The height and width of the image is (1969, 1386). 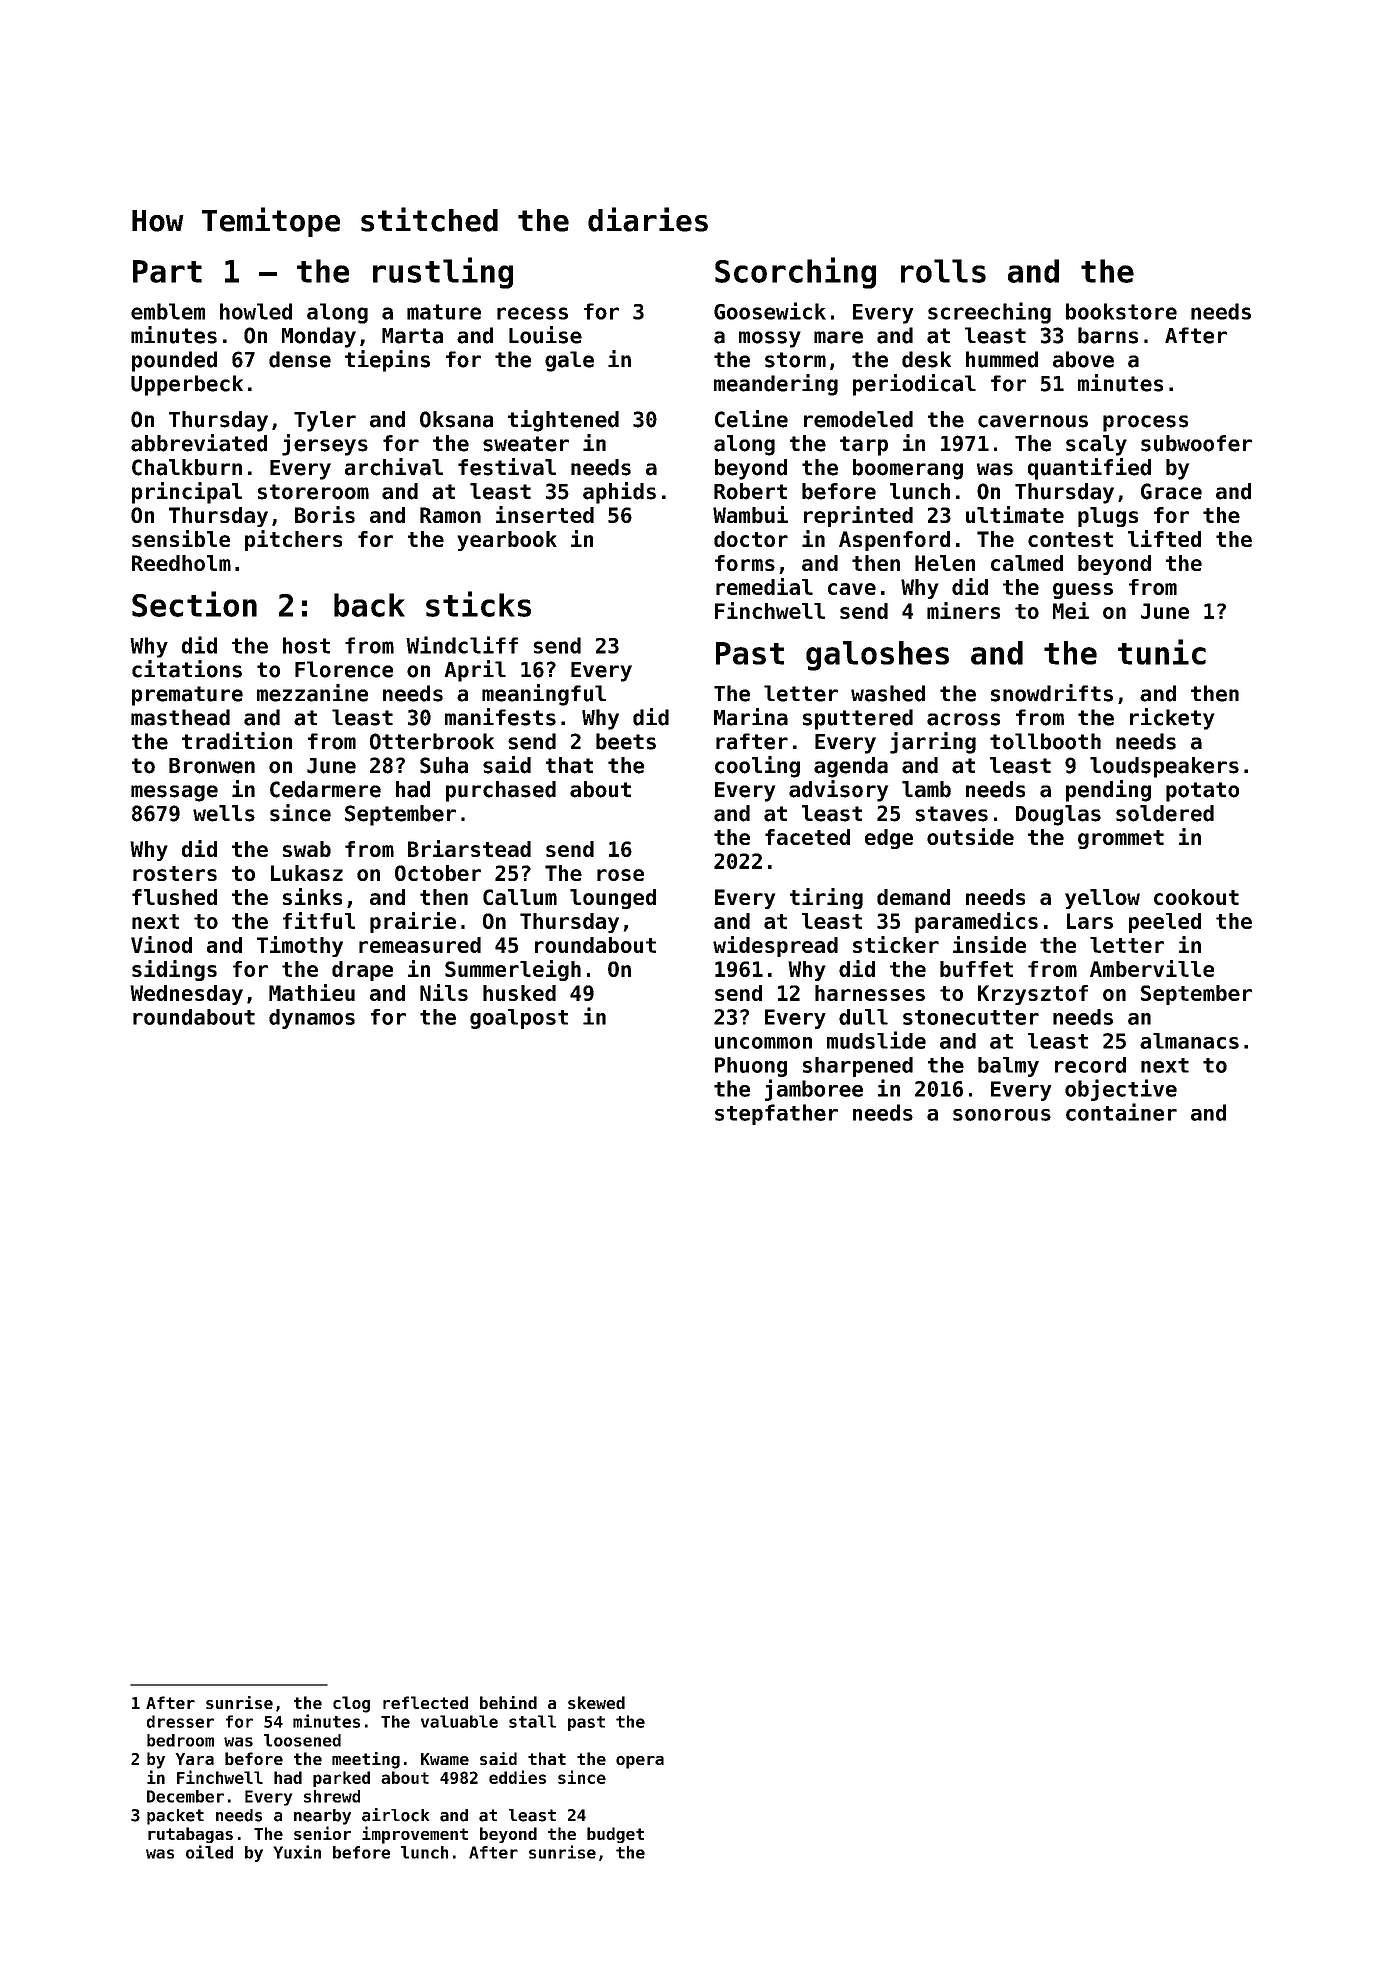 I want to click on dynamos, so click(x=312, y=1019).
